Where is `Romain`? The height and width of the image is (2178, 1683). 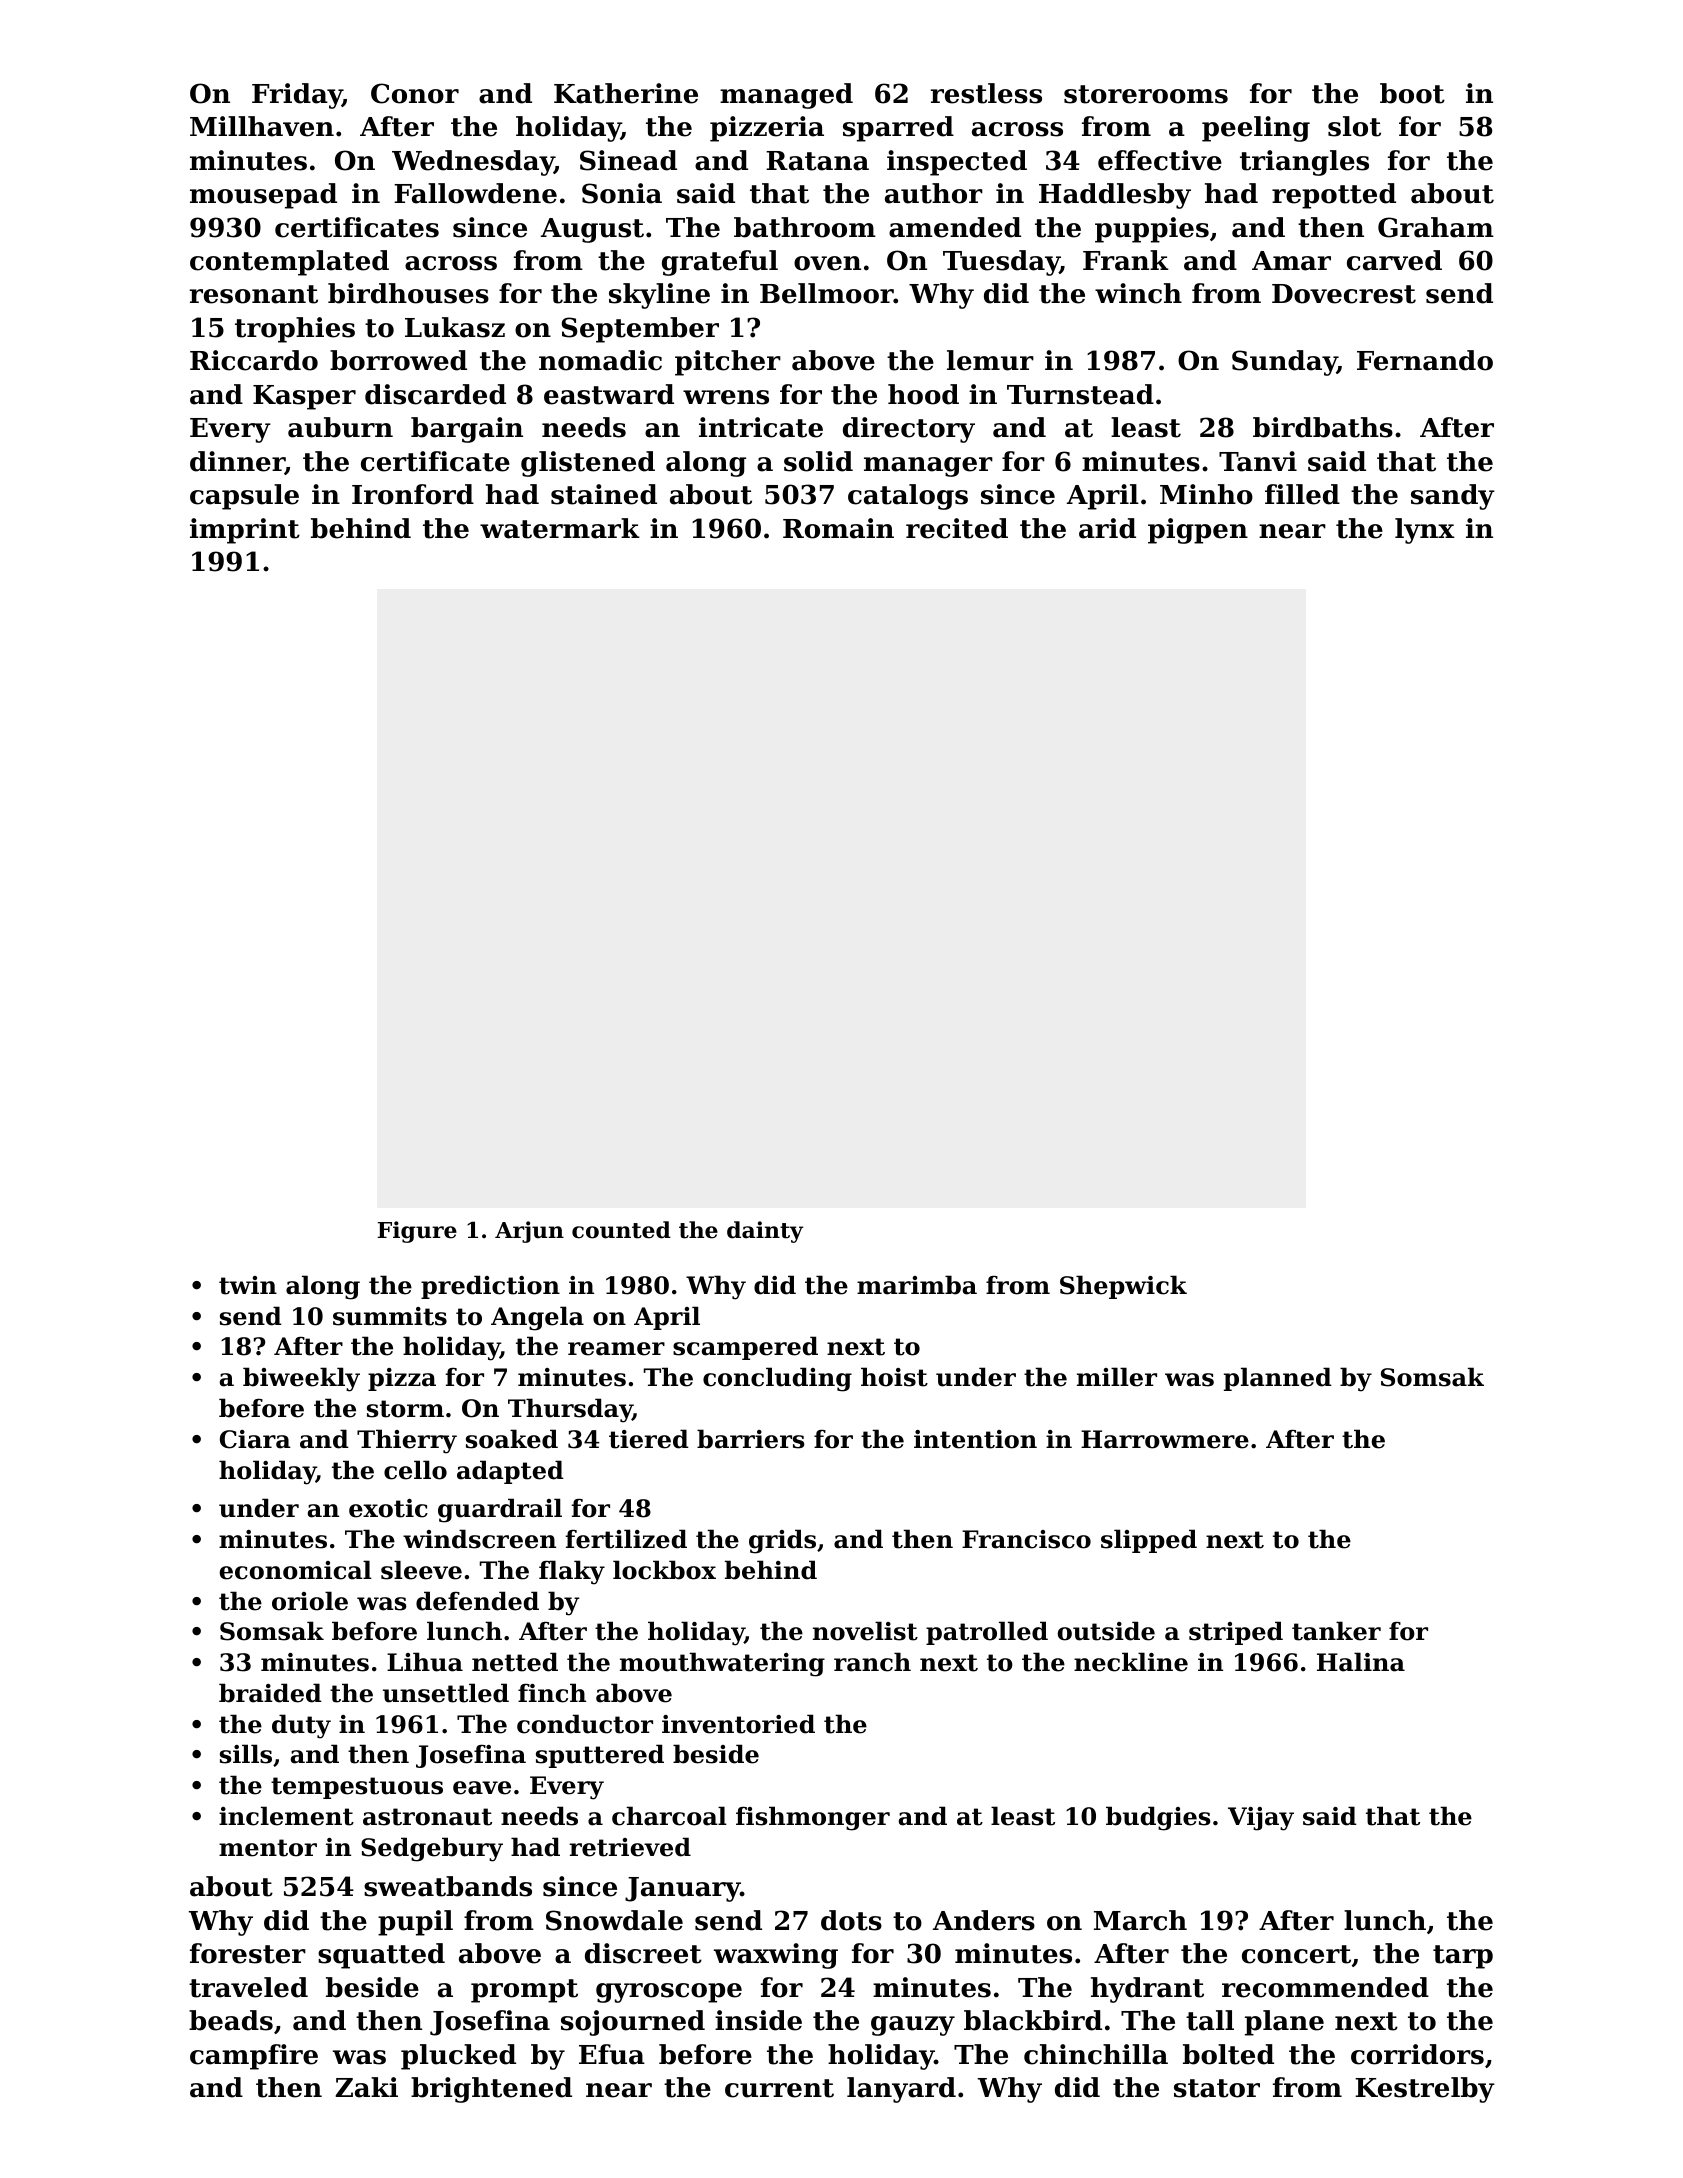
Romain is located at coordinates (838, 528).
